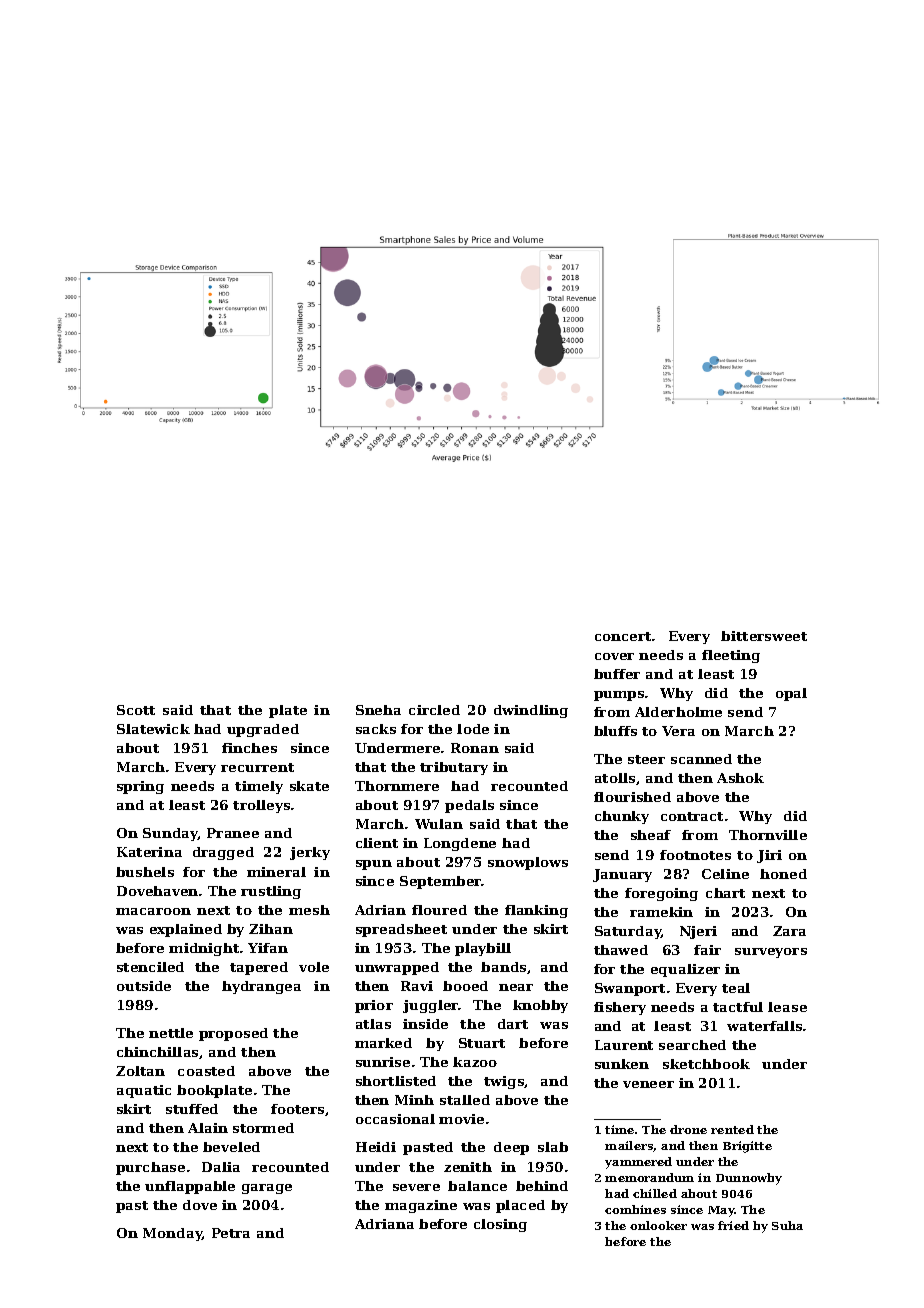 The width and height of the screenshot is (924, 1308). What do you see at coordinates (249, 748) in the screenshot?
I see `finches` at bounding box center [249, 748].
